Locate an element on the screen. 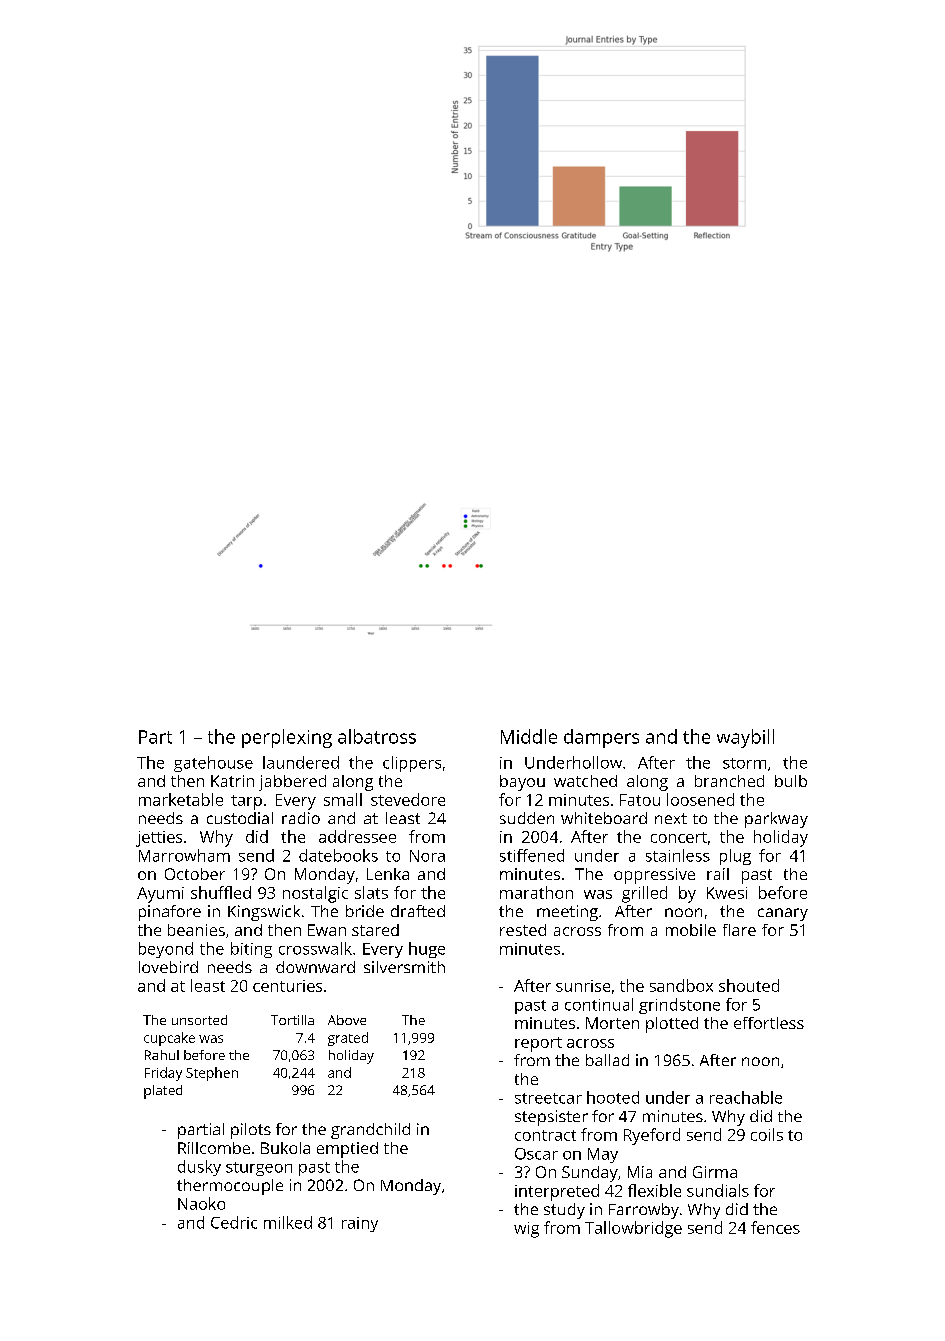  milked is located at coordinates (288, 1222).
